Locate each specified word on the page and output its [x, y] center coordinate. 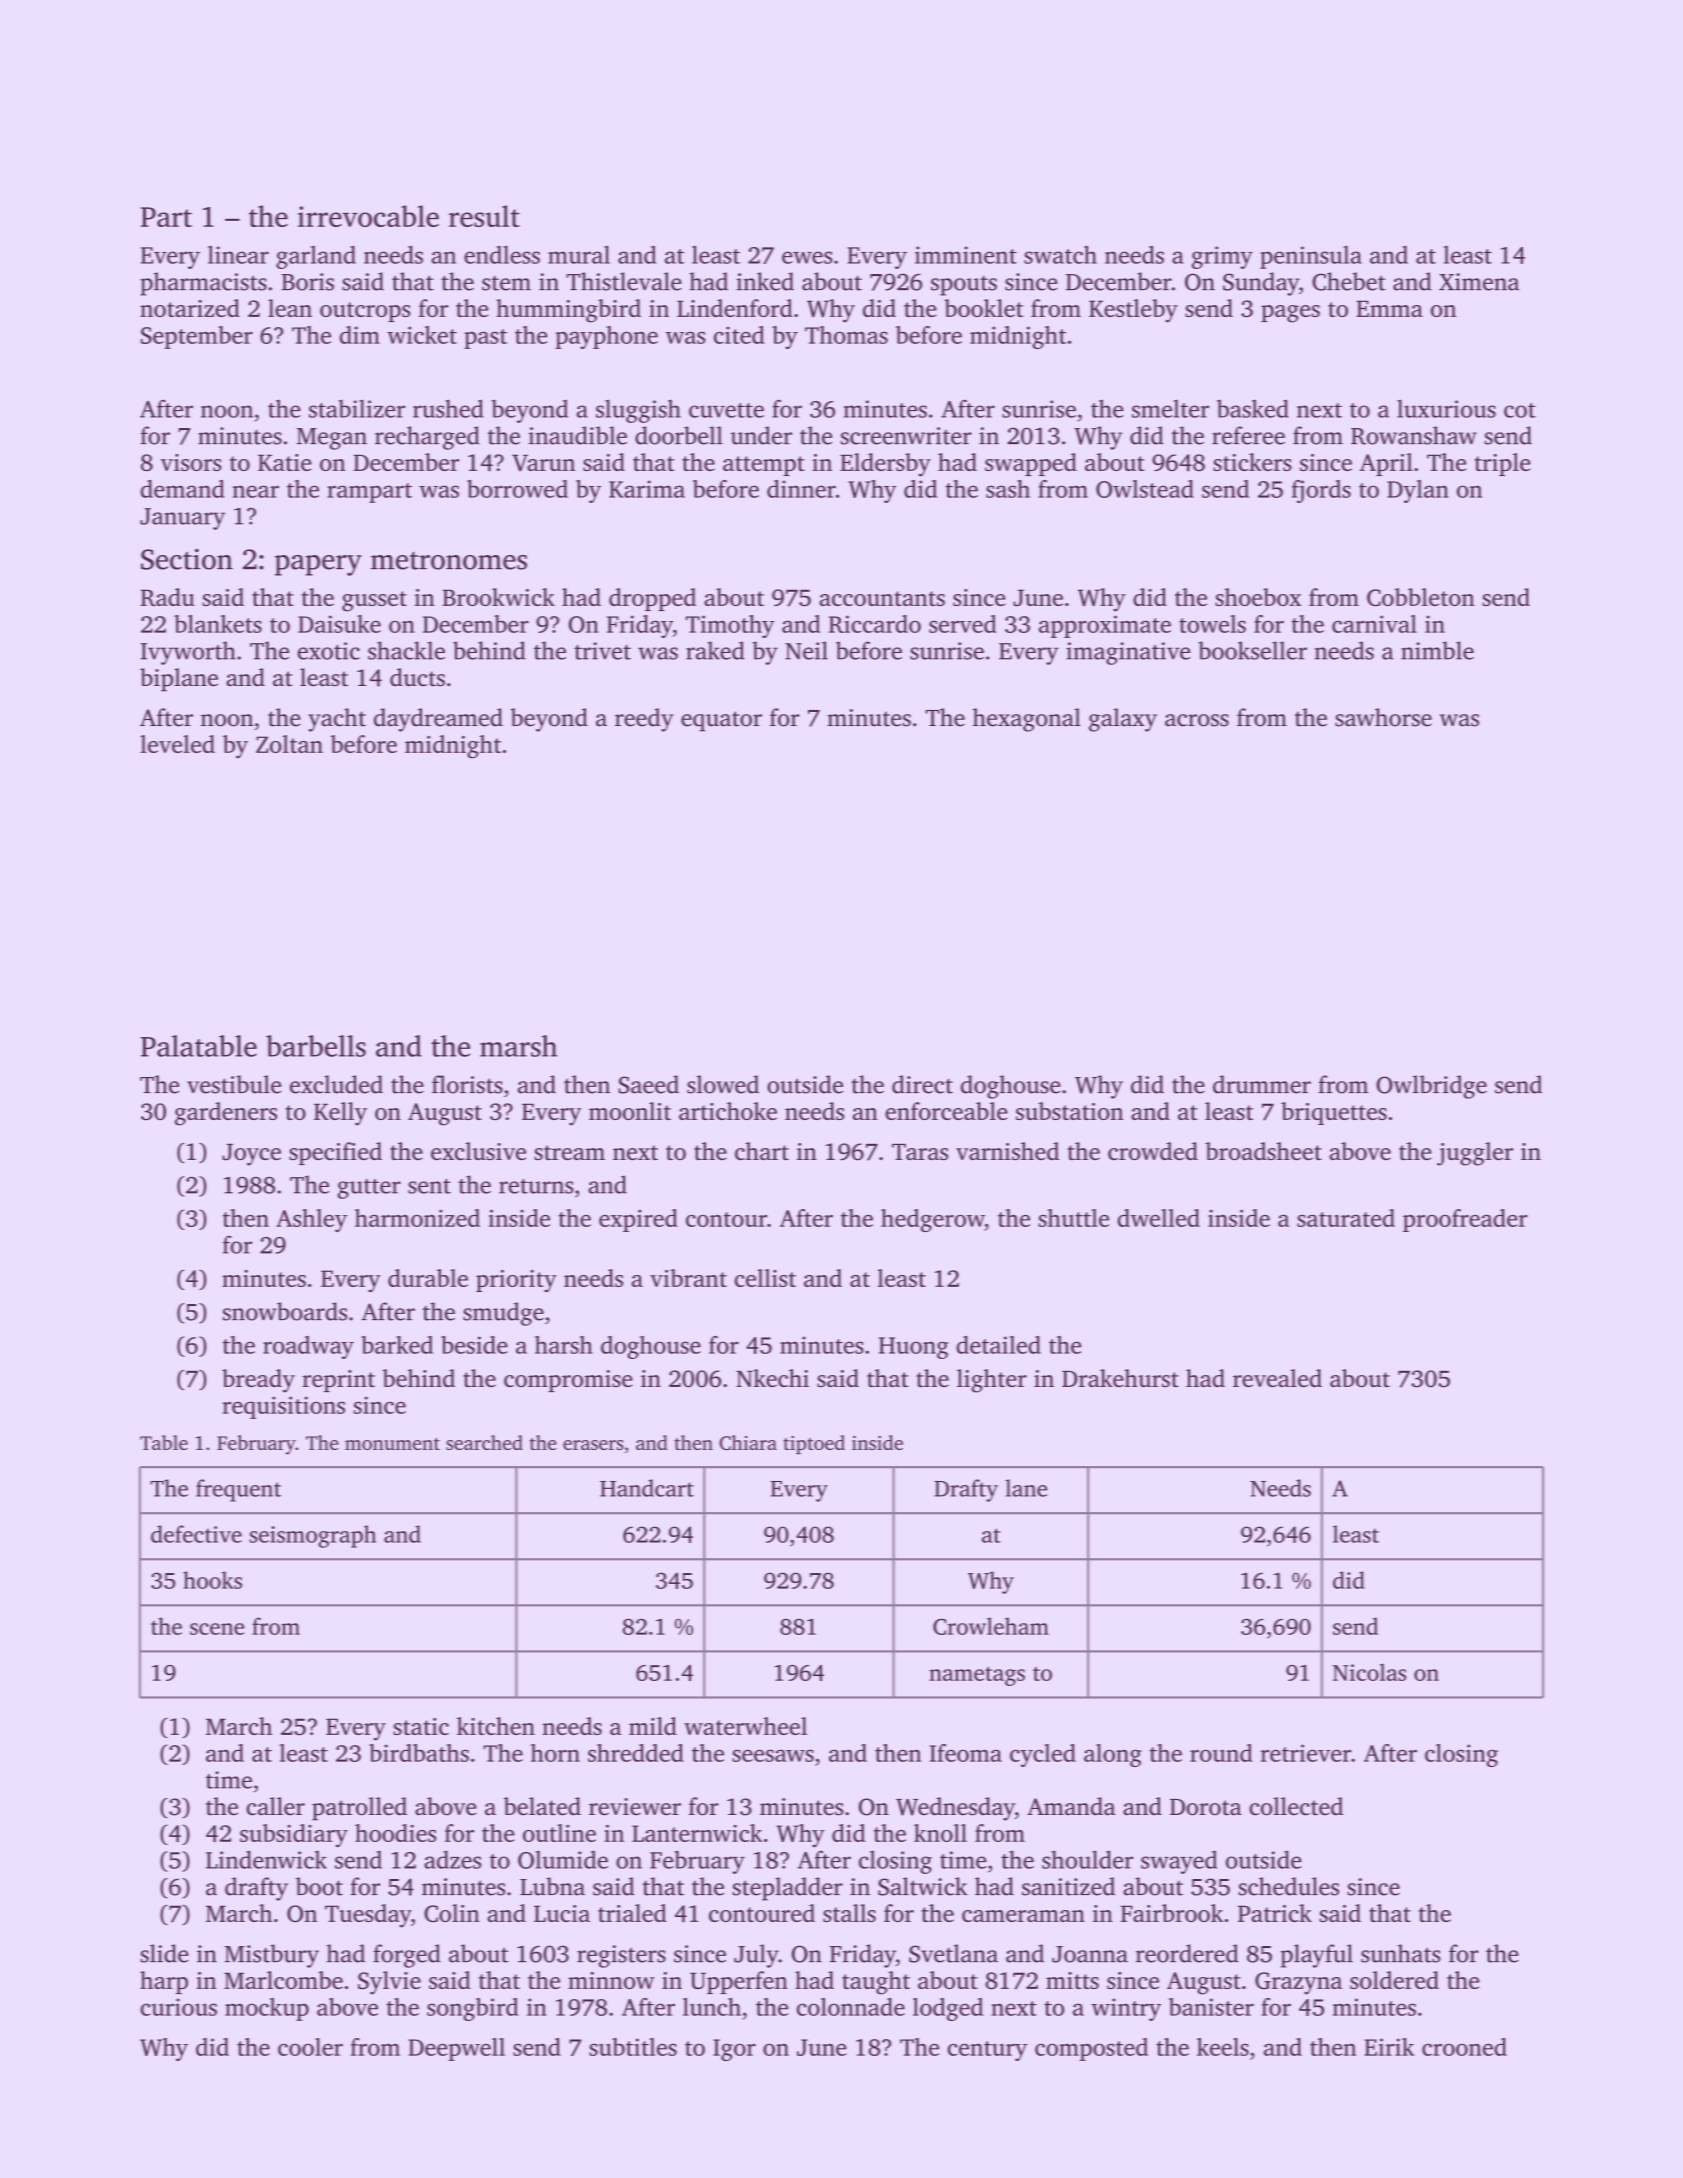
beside [474, 1345]
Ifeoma [966, 1753]
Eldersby [885, 465]
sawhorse [1383, 717]
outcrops [365, 312]
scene [217, 1629]
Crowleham [991, 1626]
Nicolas [1369, 1672]
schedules [1289, 1886]
